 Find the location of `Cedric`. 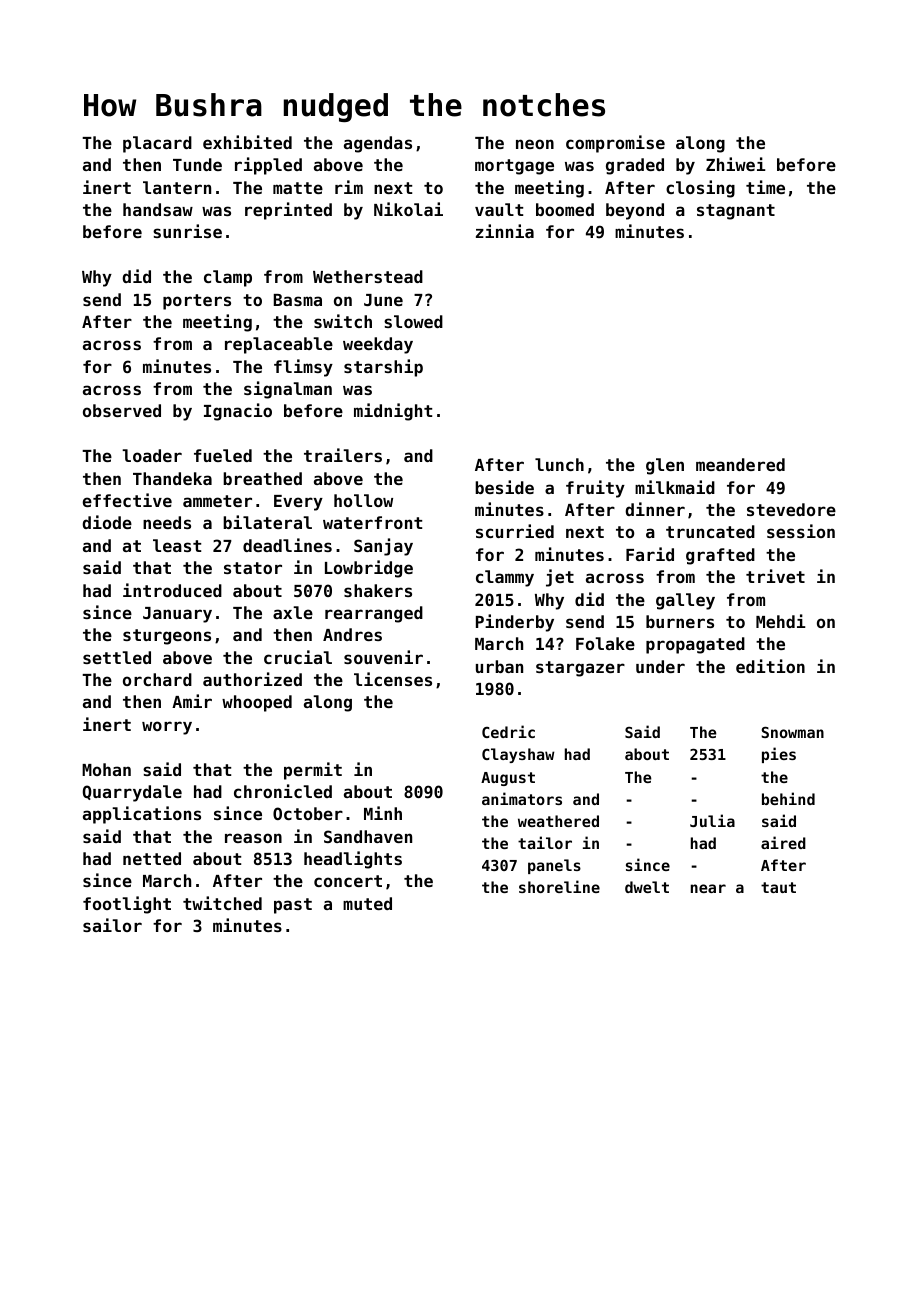

Cedric is located at coordinates (508, 731).
